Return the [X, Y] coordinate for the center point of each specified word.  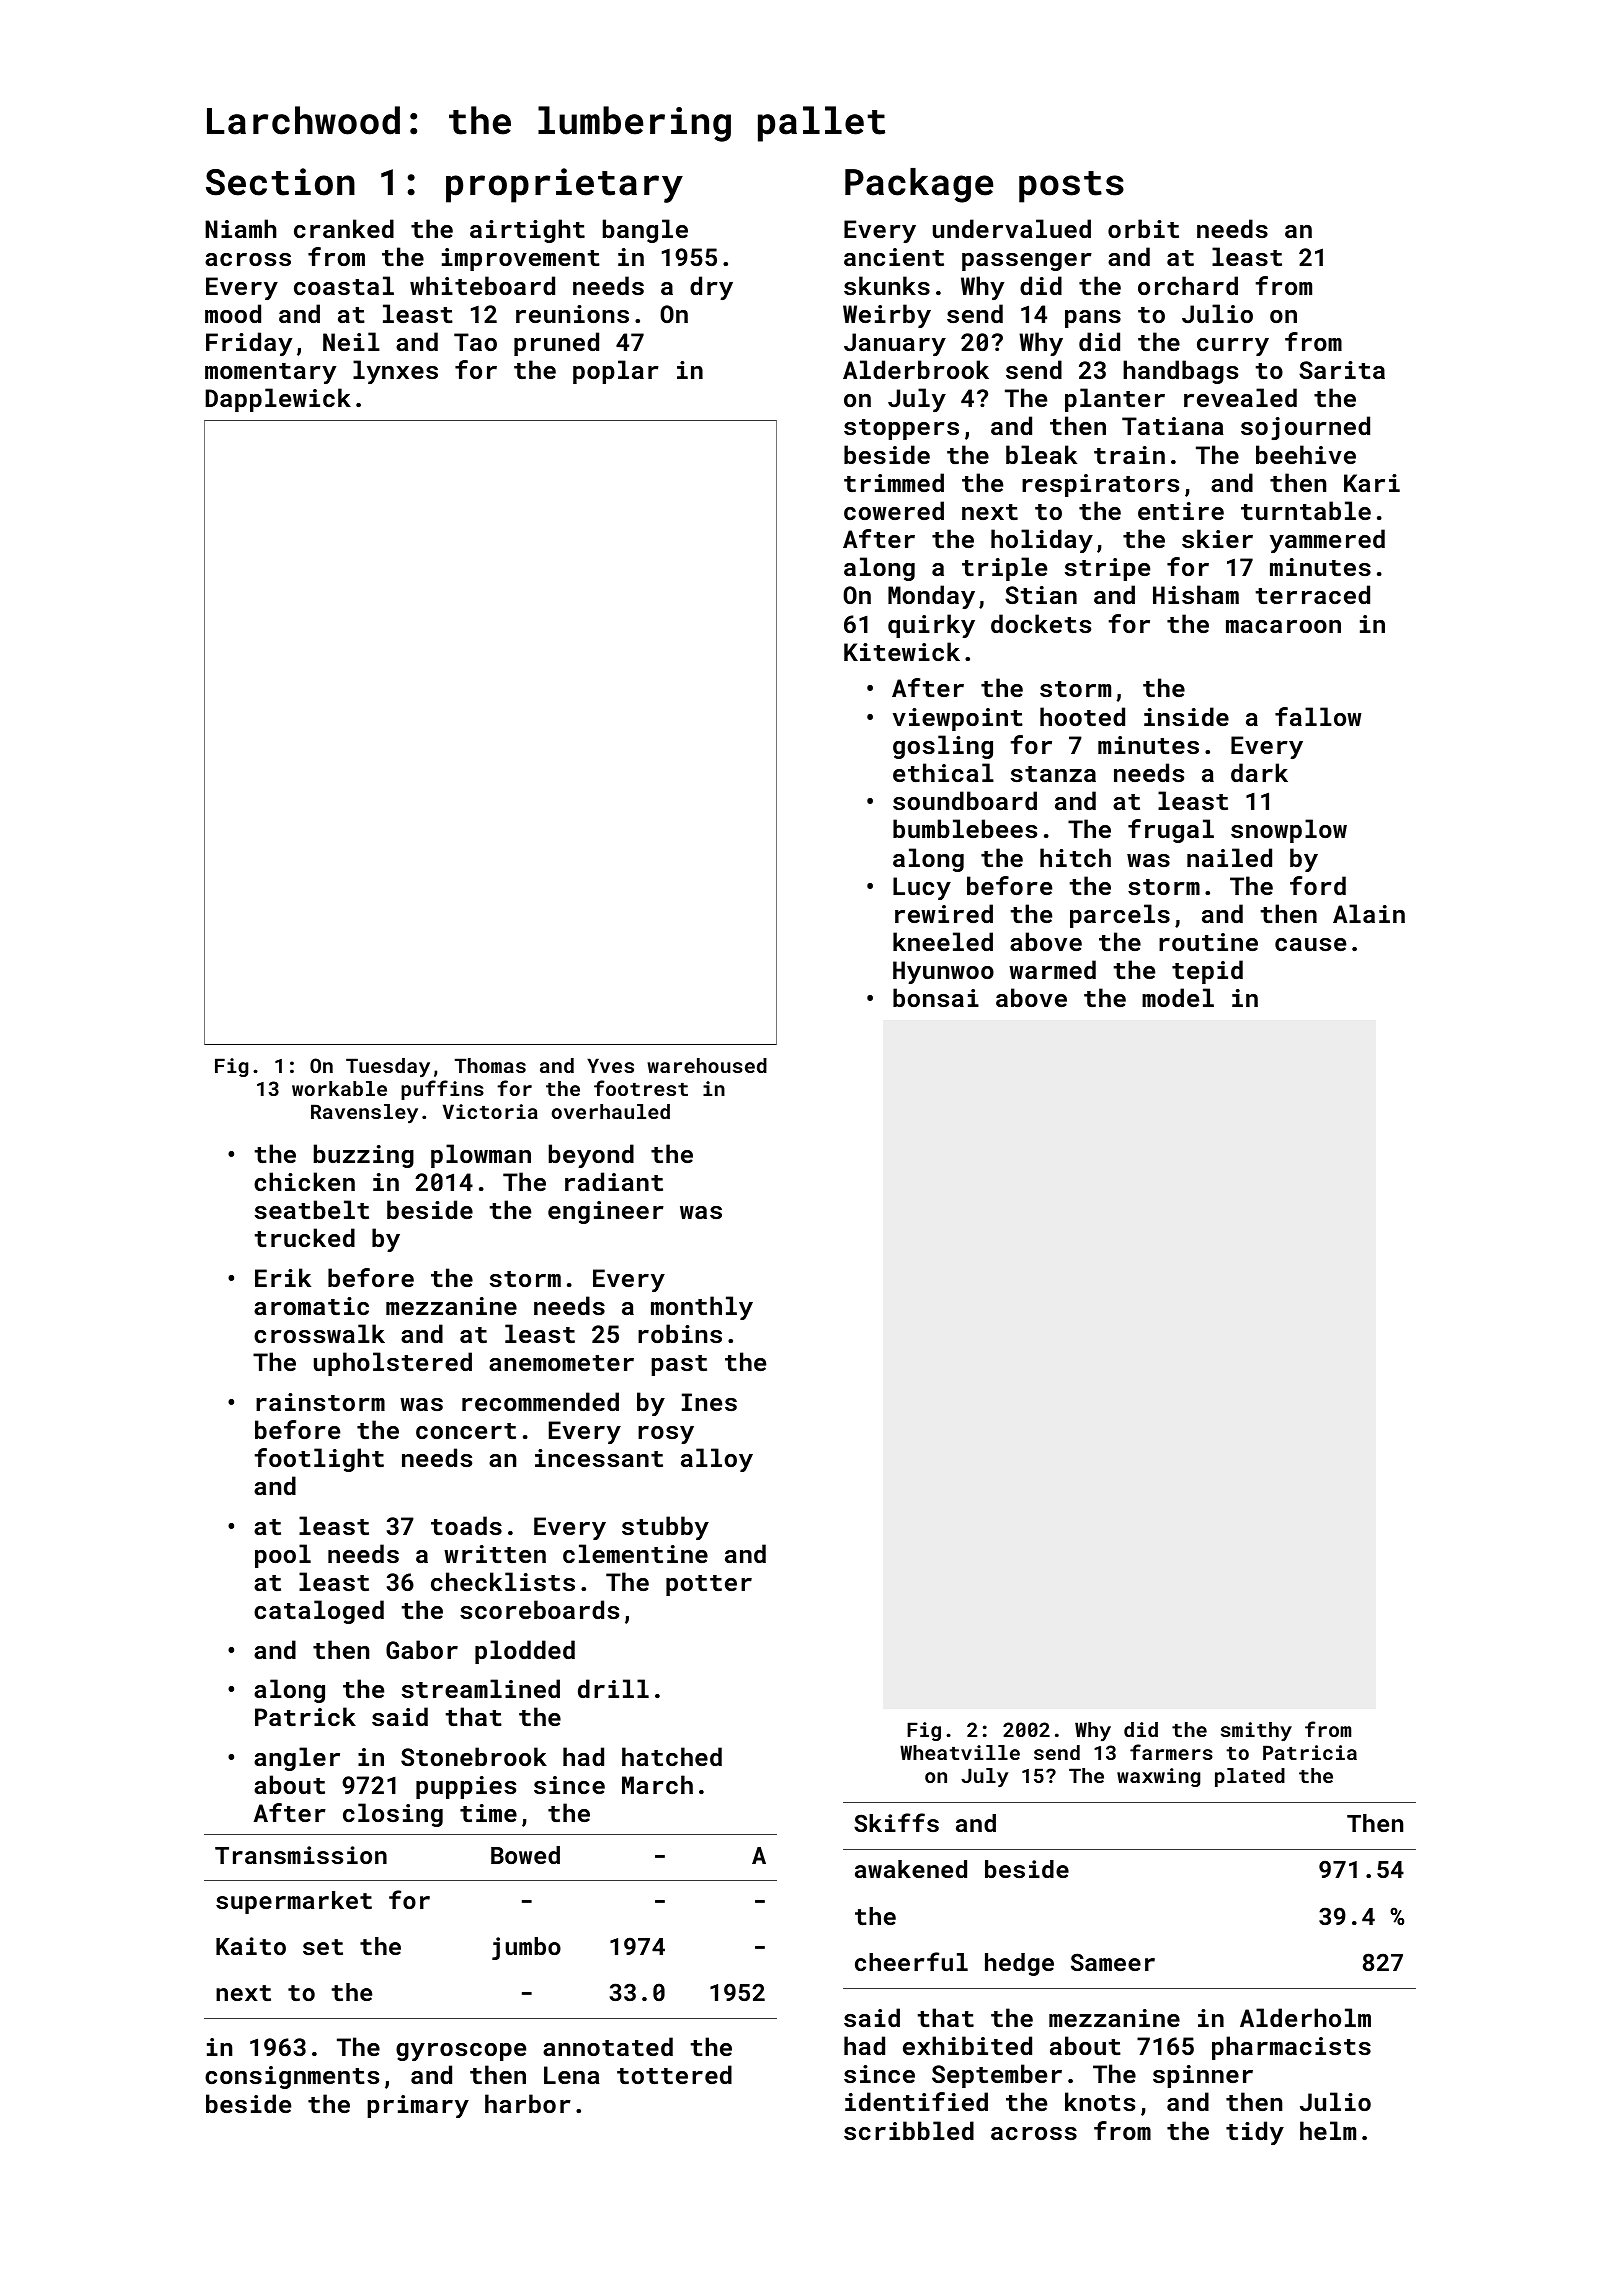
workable [339, 1088]
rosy [666, 1435]
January [895, 344]
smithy [1256, 1732]
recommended [540, 1401]
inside [1186, 716]
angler [297, 1759]
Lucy [922, 888]
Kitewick [902, 651]
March [657, 1784]
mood [233, 313]
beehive [1306, 454]
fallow [1318, 716]
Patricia [1310, 1752]
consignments [292, 2077]
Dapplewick [278, 400]
